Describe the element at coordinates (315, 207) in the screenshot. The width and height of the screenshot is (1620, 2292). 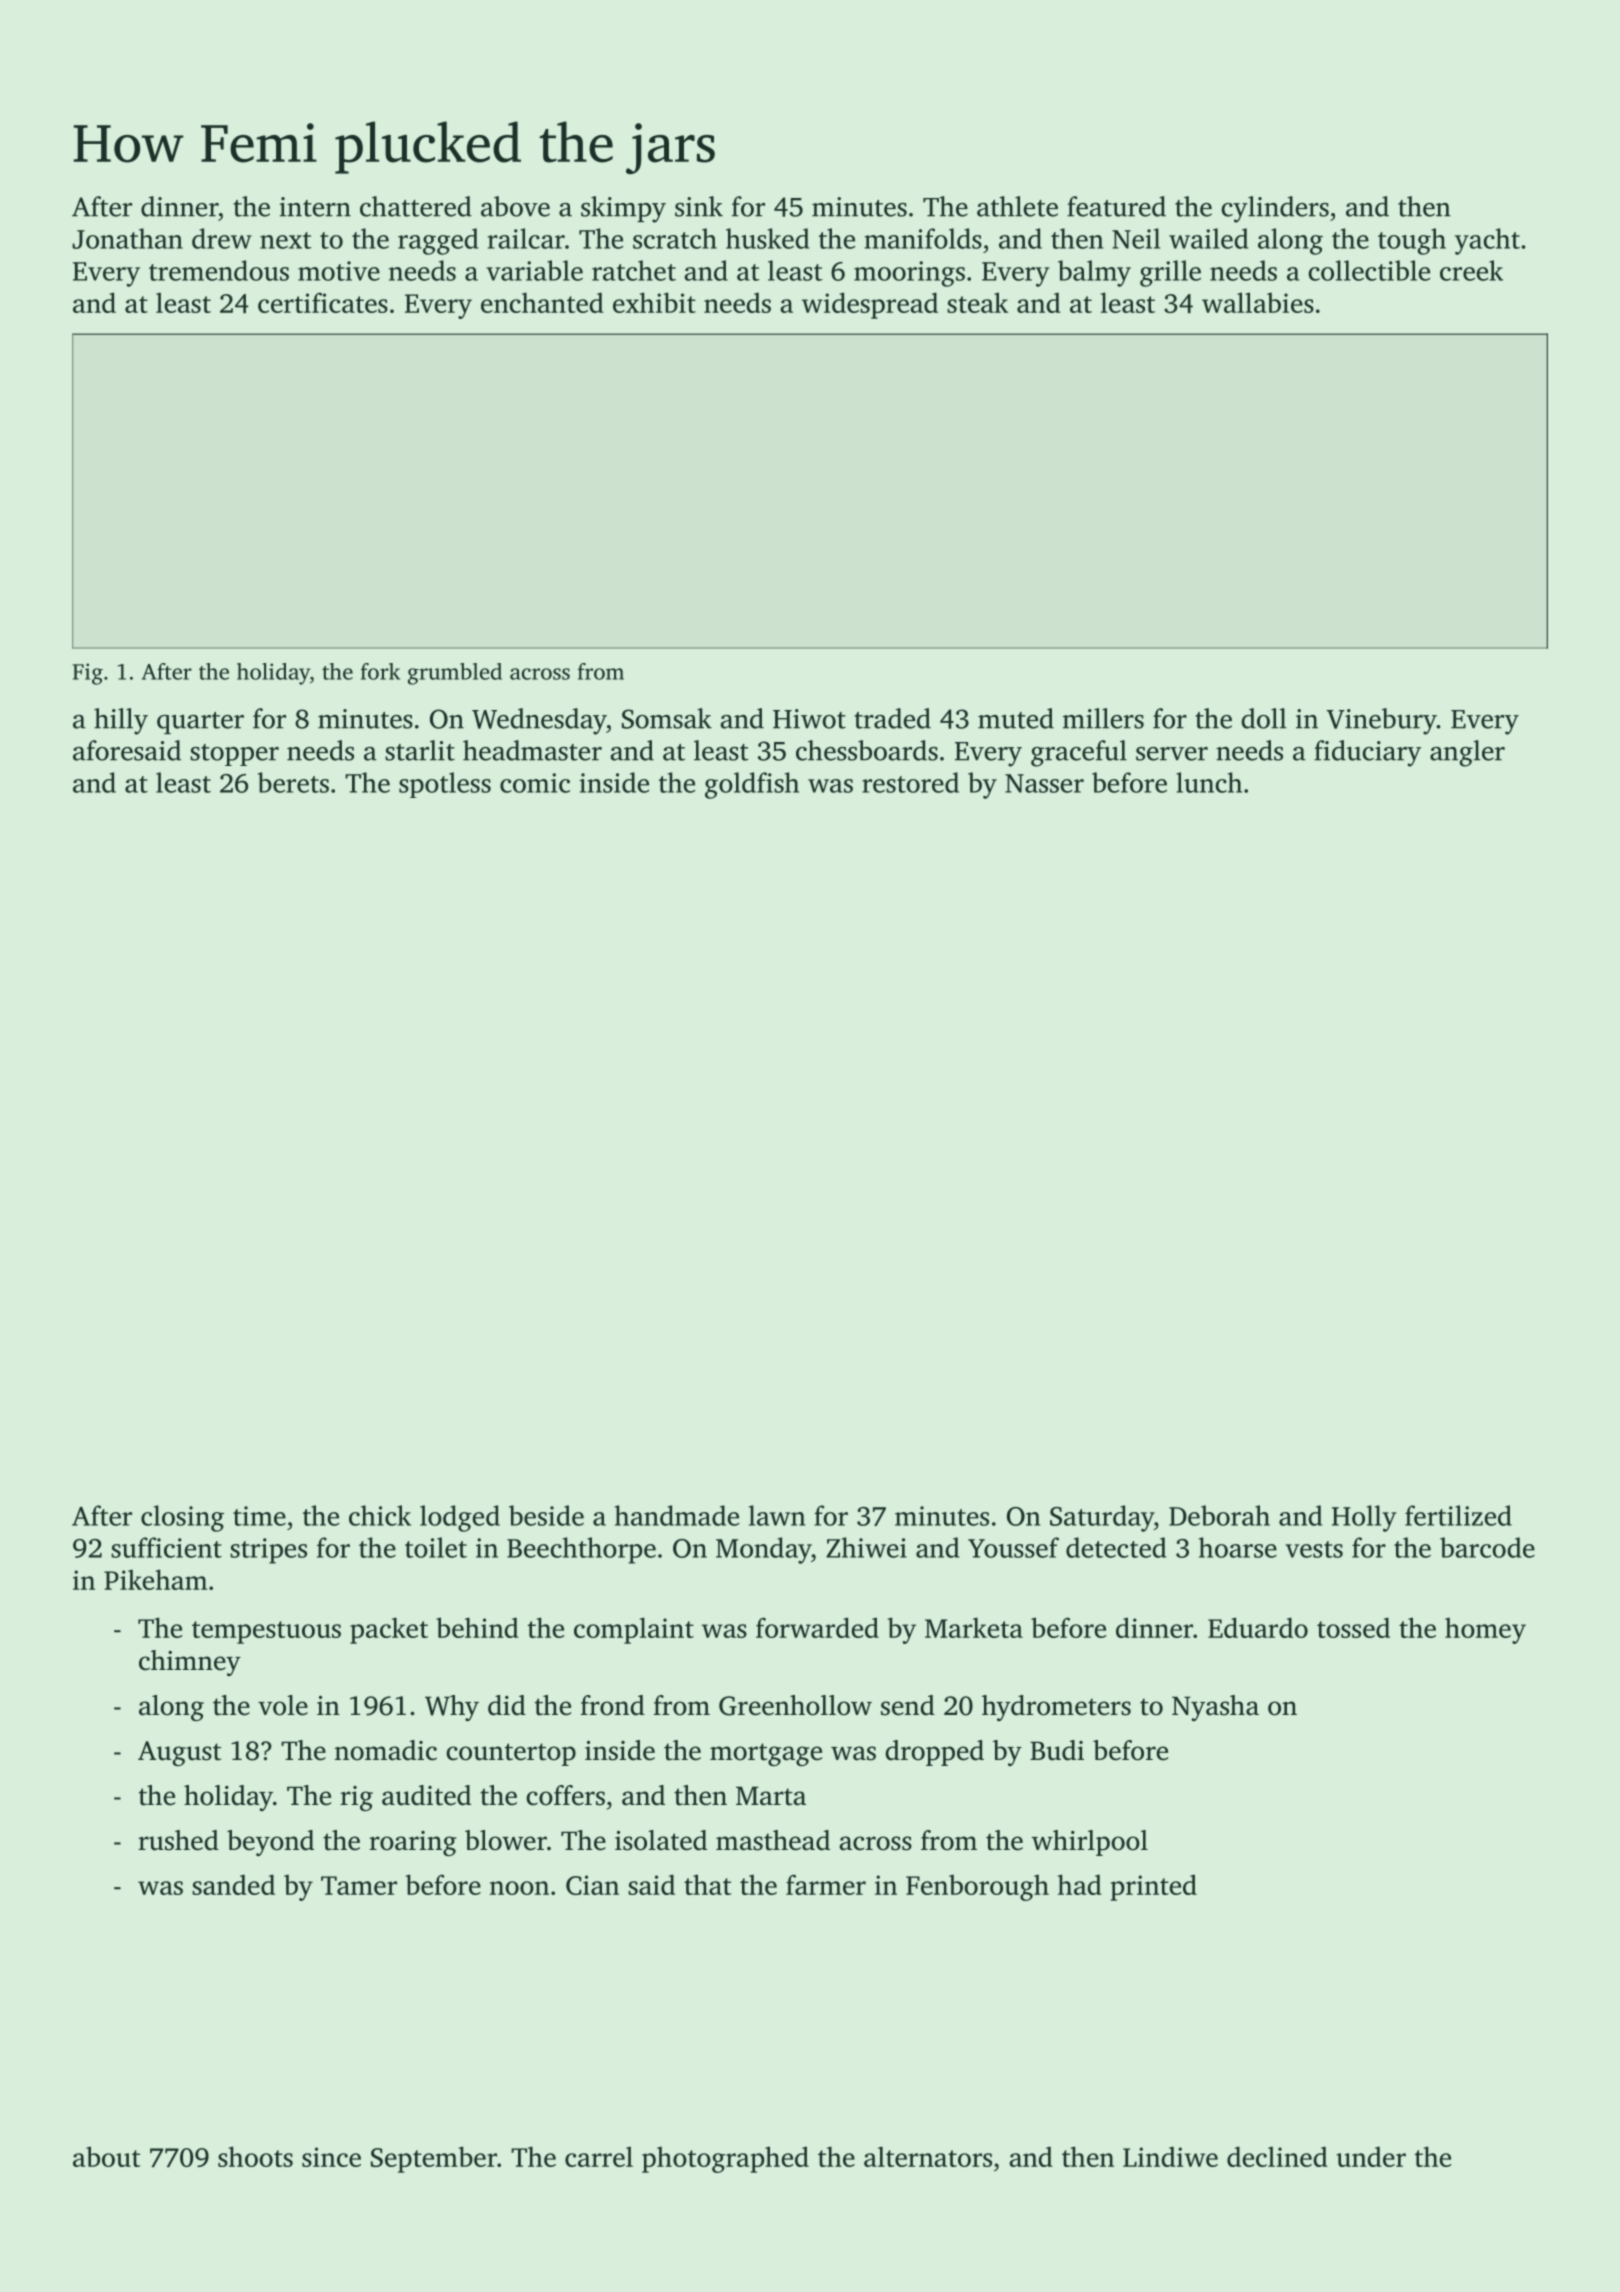
I see `intern` at that location.
